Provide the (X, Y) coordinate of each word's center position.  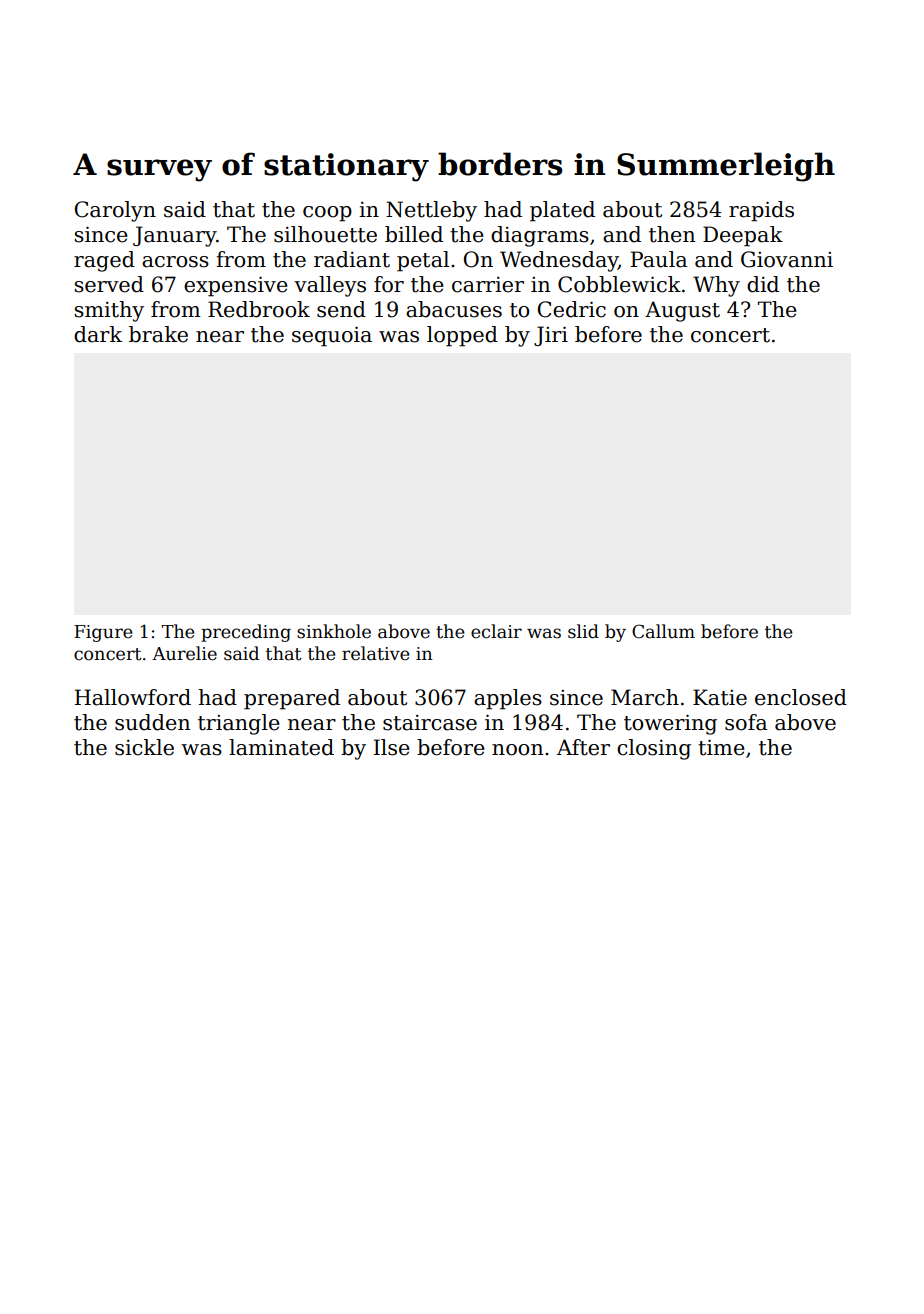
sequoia (332, 337)
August (682, 311)
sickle (144, 747)
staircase (430, 723)
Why (716, 286)
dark (98, 334)
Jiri (551, 336)
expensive (236, 287)
